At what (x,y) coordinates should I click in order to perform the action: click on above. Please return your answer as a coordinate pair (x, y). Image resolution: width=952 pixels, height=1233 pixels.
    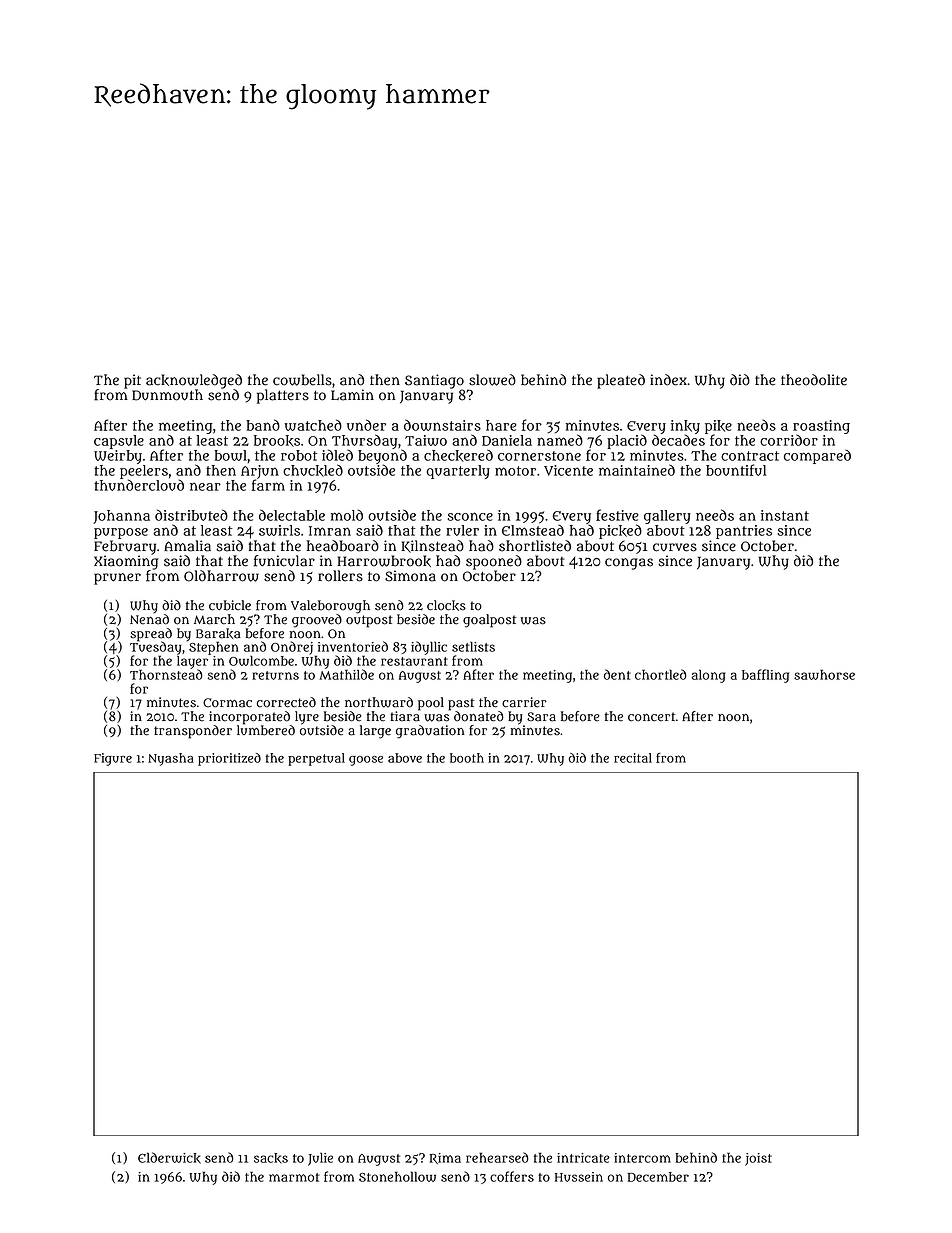
    Looking at the image, I should click on (405, 758).
